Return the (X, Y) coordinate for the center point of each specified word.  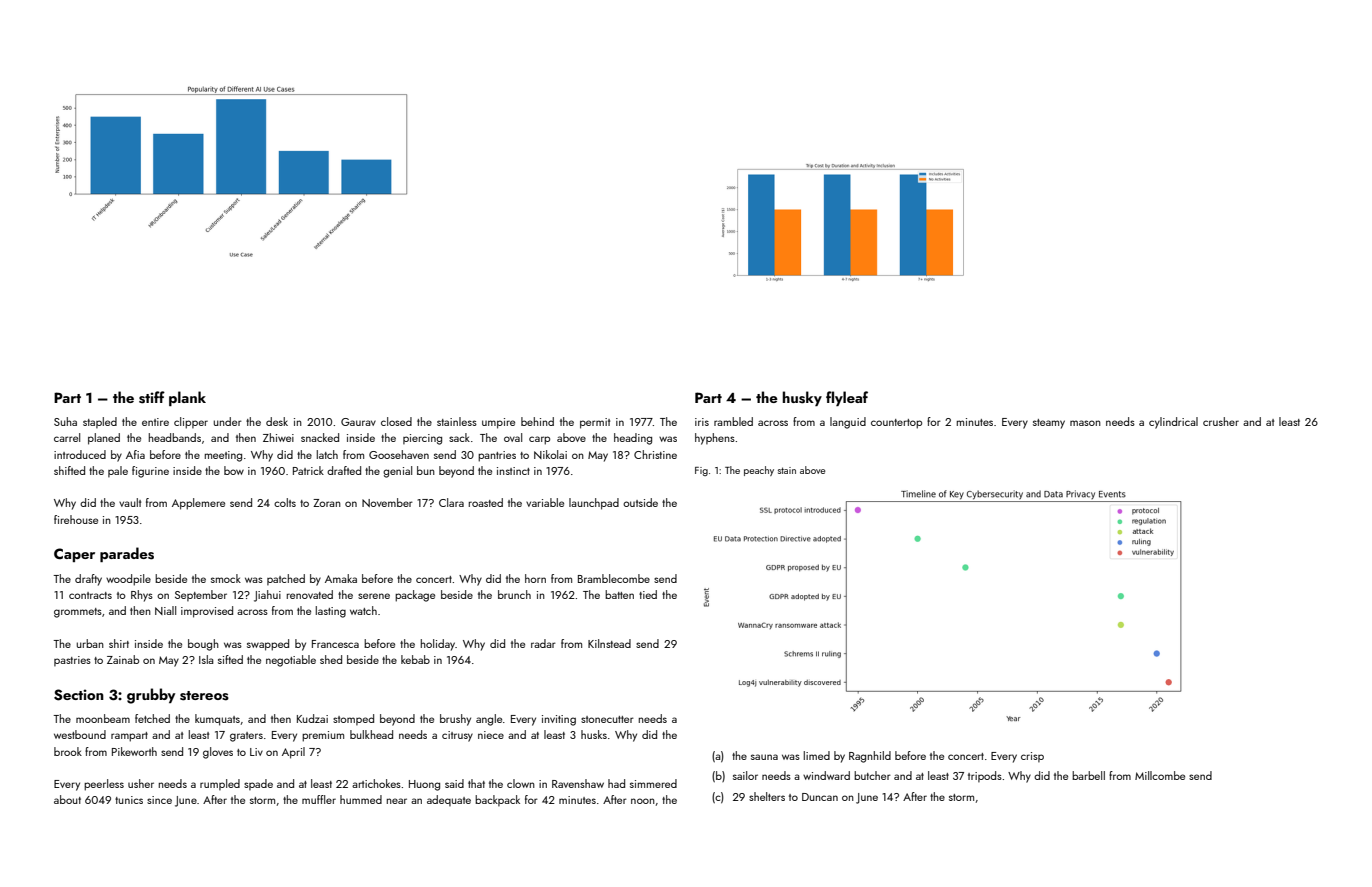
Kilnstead (609, 643)
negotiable (291, 661)
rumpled (220, 784)
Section (79, 695)
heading (633, 439)
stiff (152, 397)
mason (1085, 423)
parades (127, 554)
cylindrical (1173, 423)
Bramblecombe (614, 578)
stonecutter (607, 719)
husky (802, 398)
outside (640, 502)
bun (426, 470)
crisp (1032, 757)
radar (543, 643)
